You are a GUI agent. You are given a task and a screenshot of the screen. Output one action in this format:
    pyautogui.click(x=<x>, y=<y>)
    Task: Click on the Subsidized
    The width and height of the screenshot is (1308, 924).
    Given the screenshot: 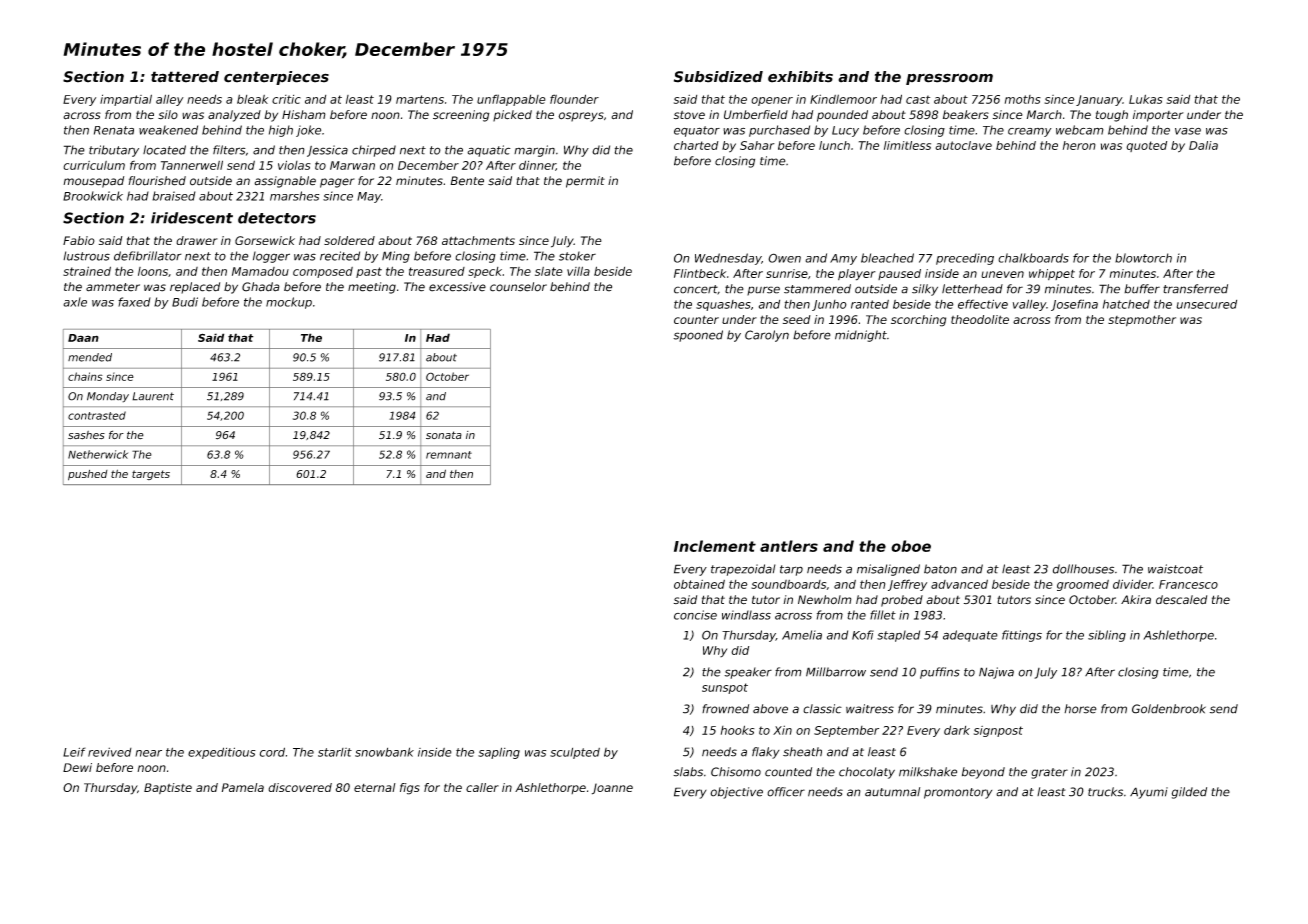 What is the action you would take?
    pyautogui.click(x=718, y=77)
